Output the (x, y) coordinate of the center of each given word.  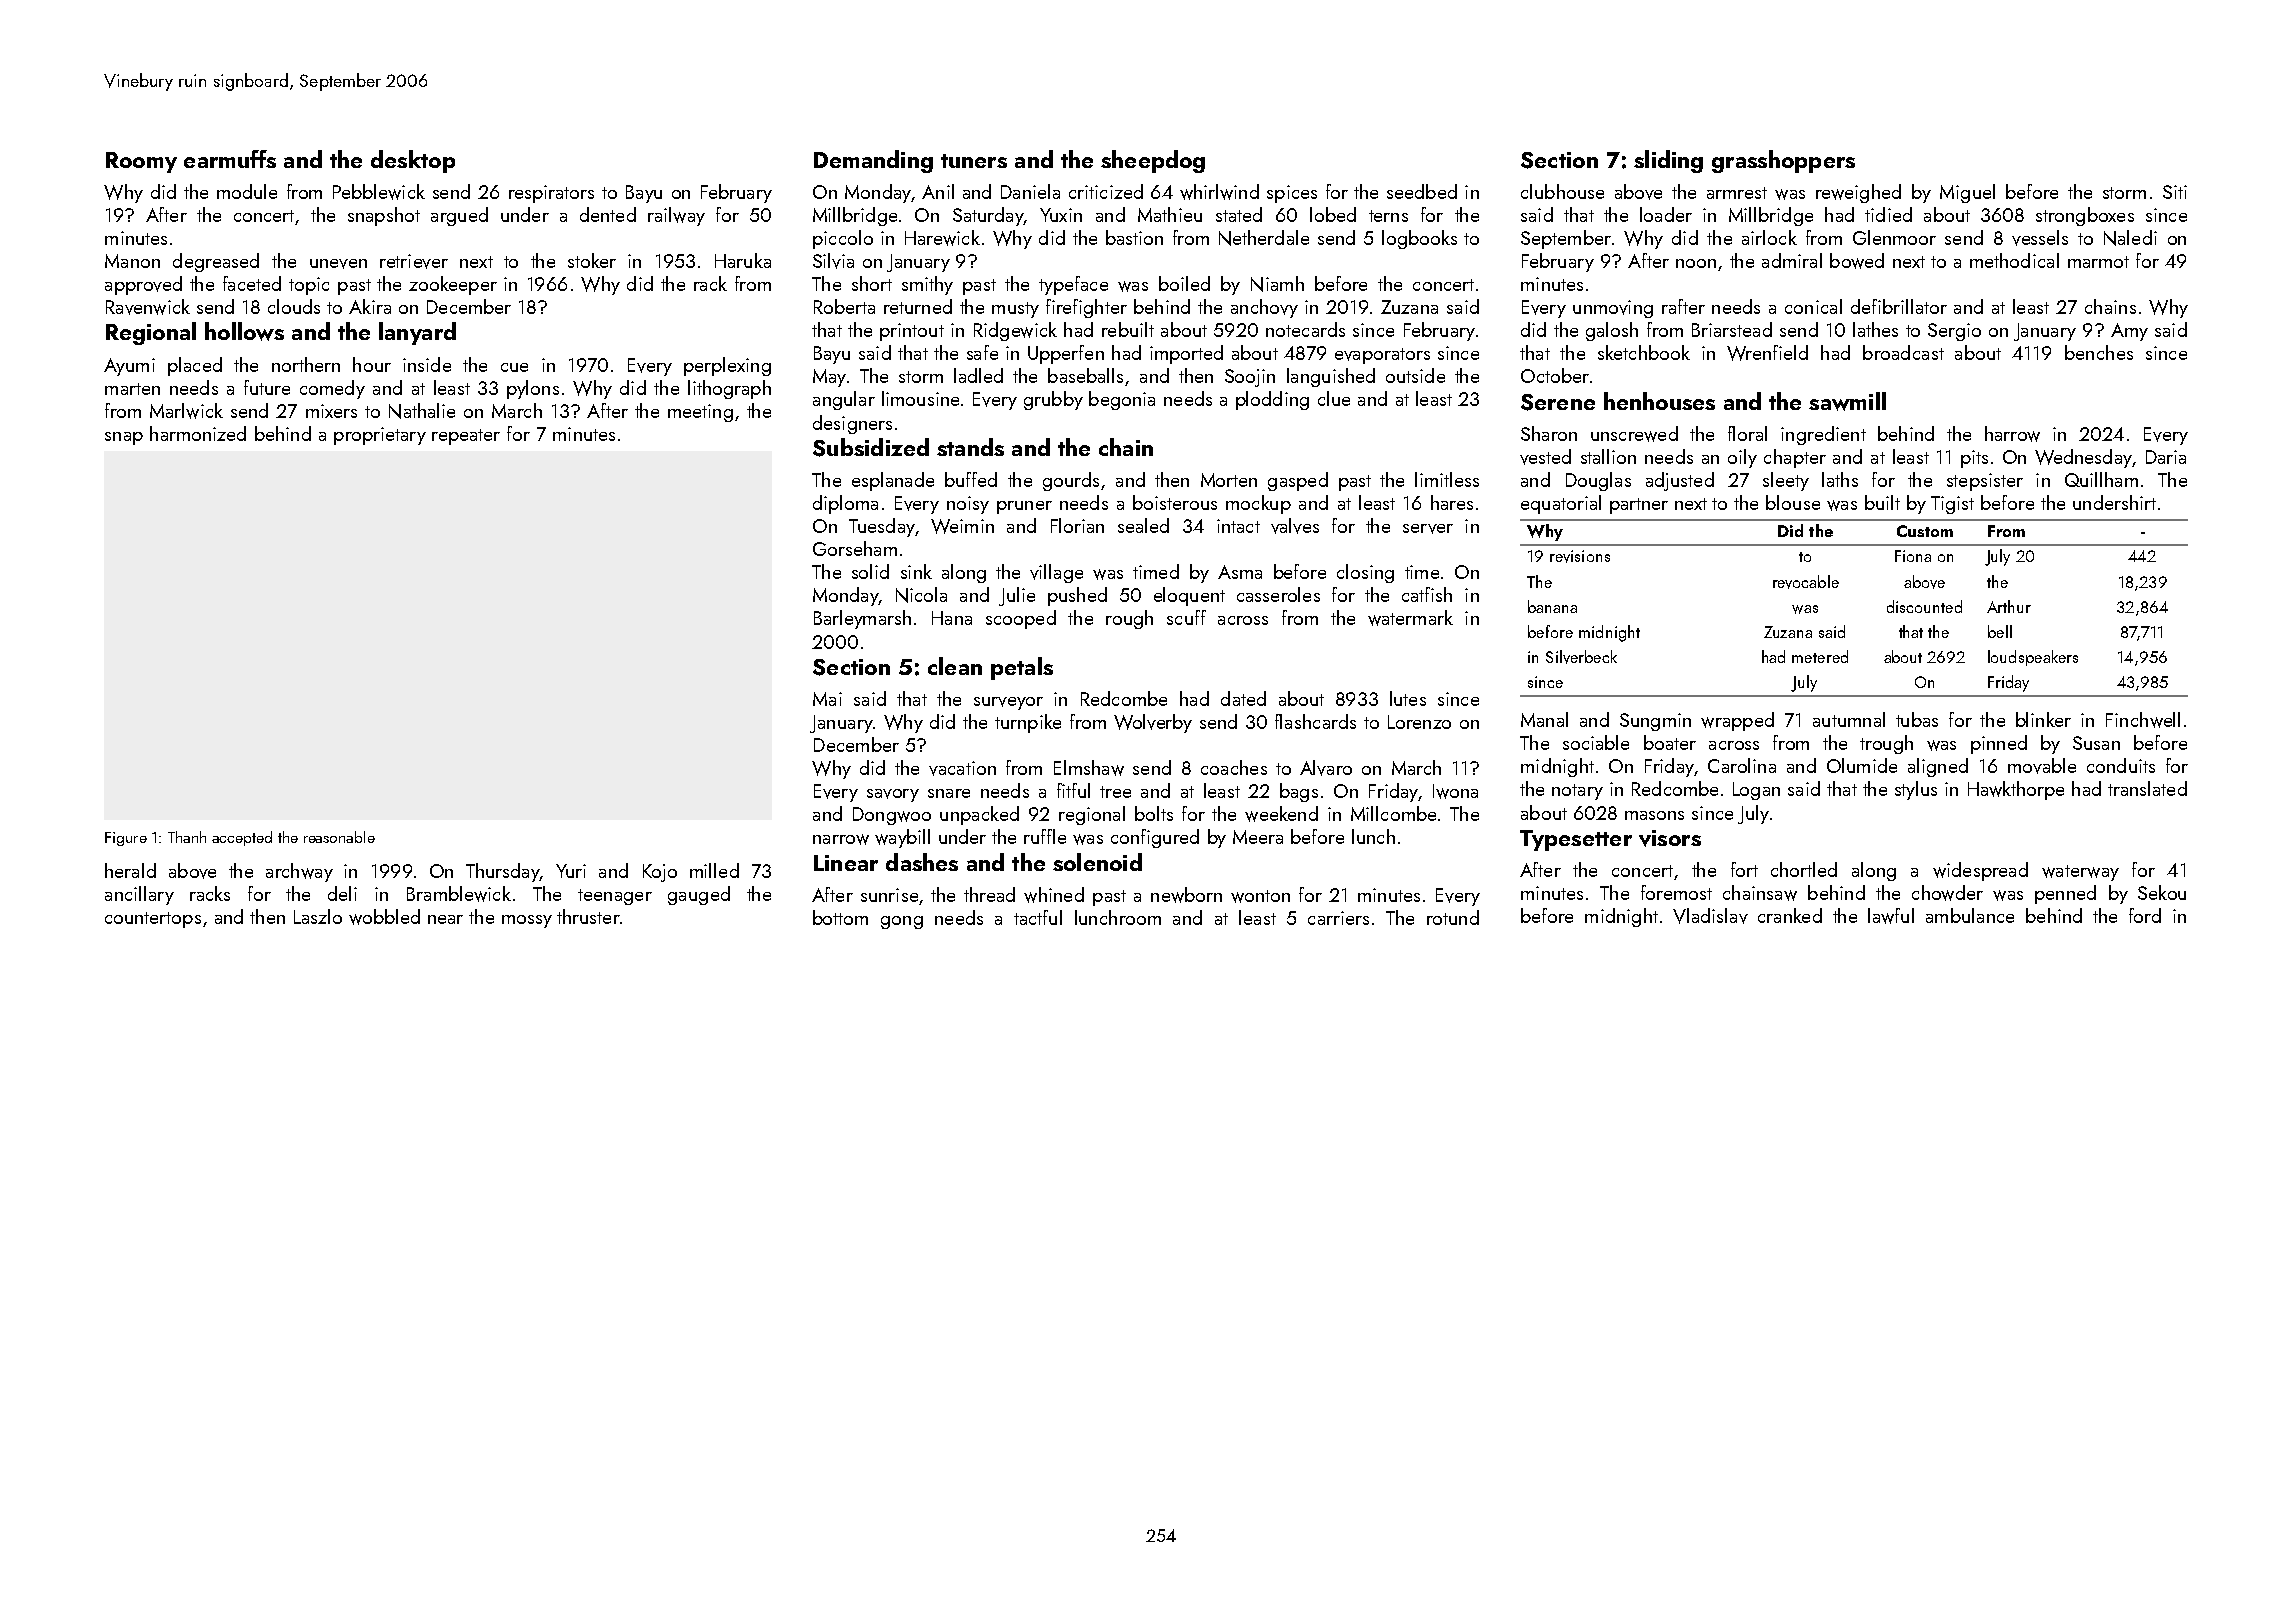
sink (916, 571)
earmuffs (230, 159)
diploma (845, 504)
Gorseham (855, 548)
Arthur (2009, 606)
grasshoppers (1783, 161)
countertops (153, 920)
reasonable (339, 837)
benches (2099, 352)
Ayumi (129, 367)
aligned (1938, 767)
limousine (920, 398)
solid (870, 571)
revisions (1580, 556)
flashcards (1315, 721)
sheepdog (1153, 161)
